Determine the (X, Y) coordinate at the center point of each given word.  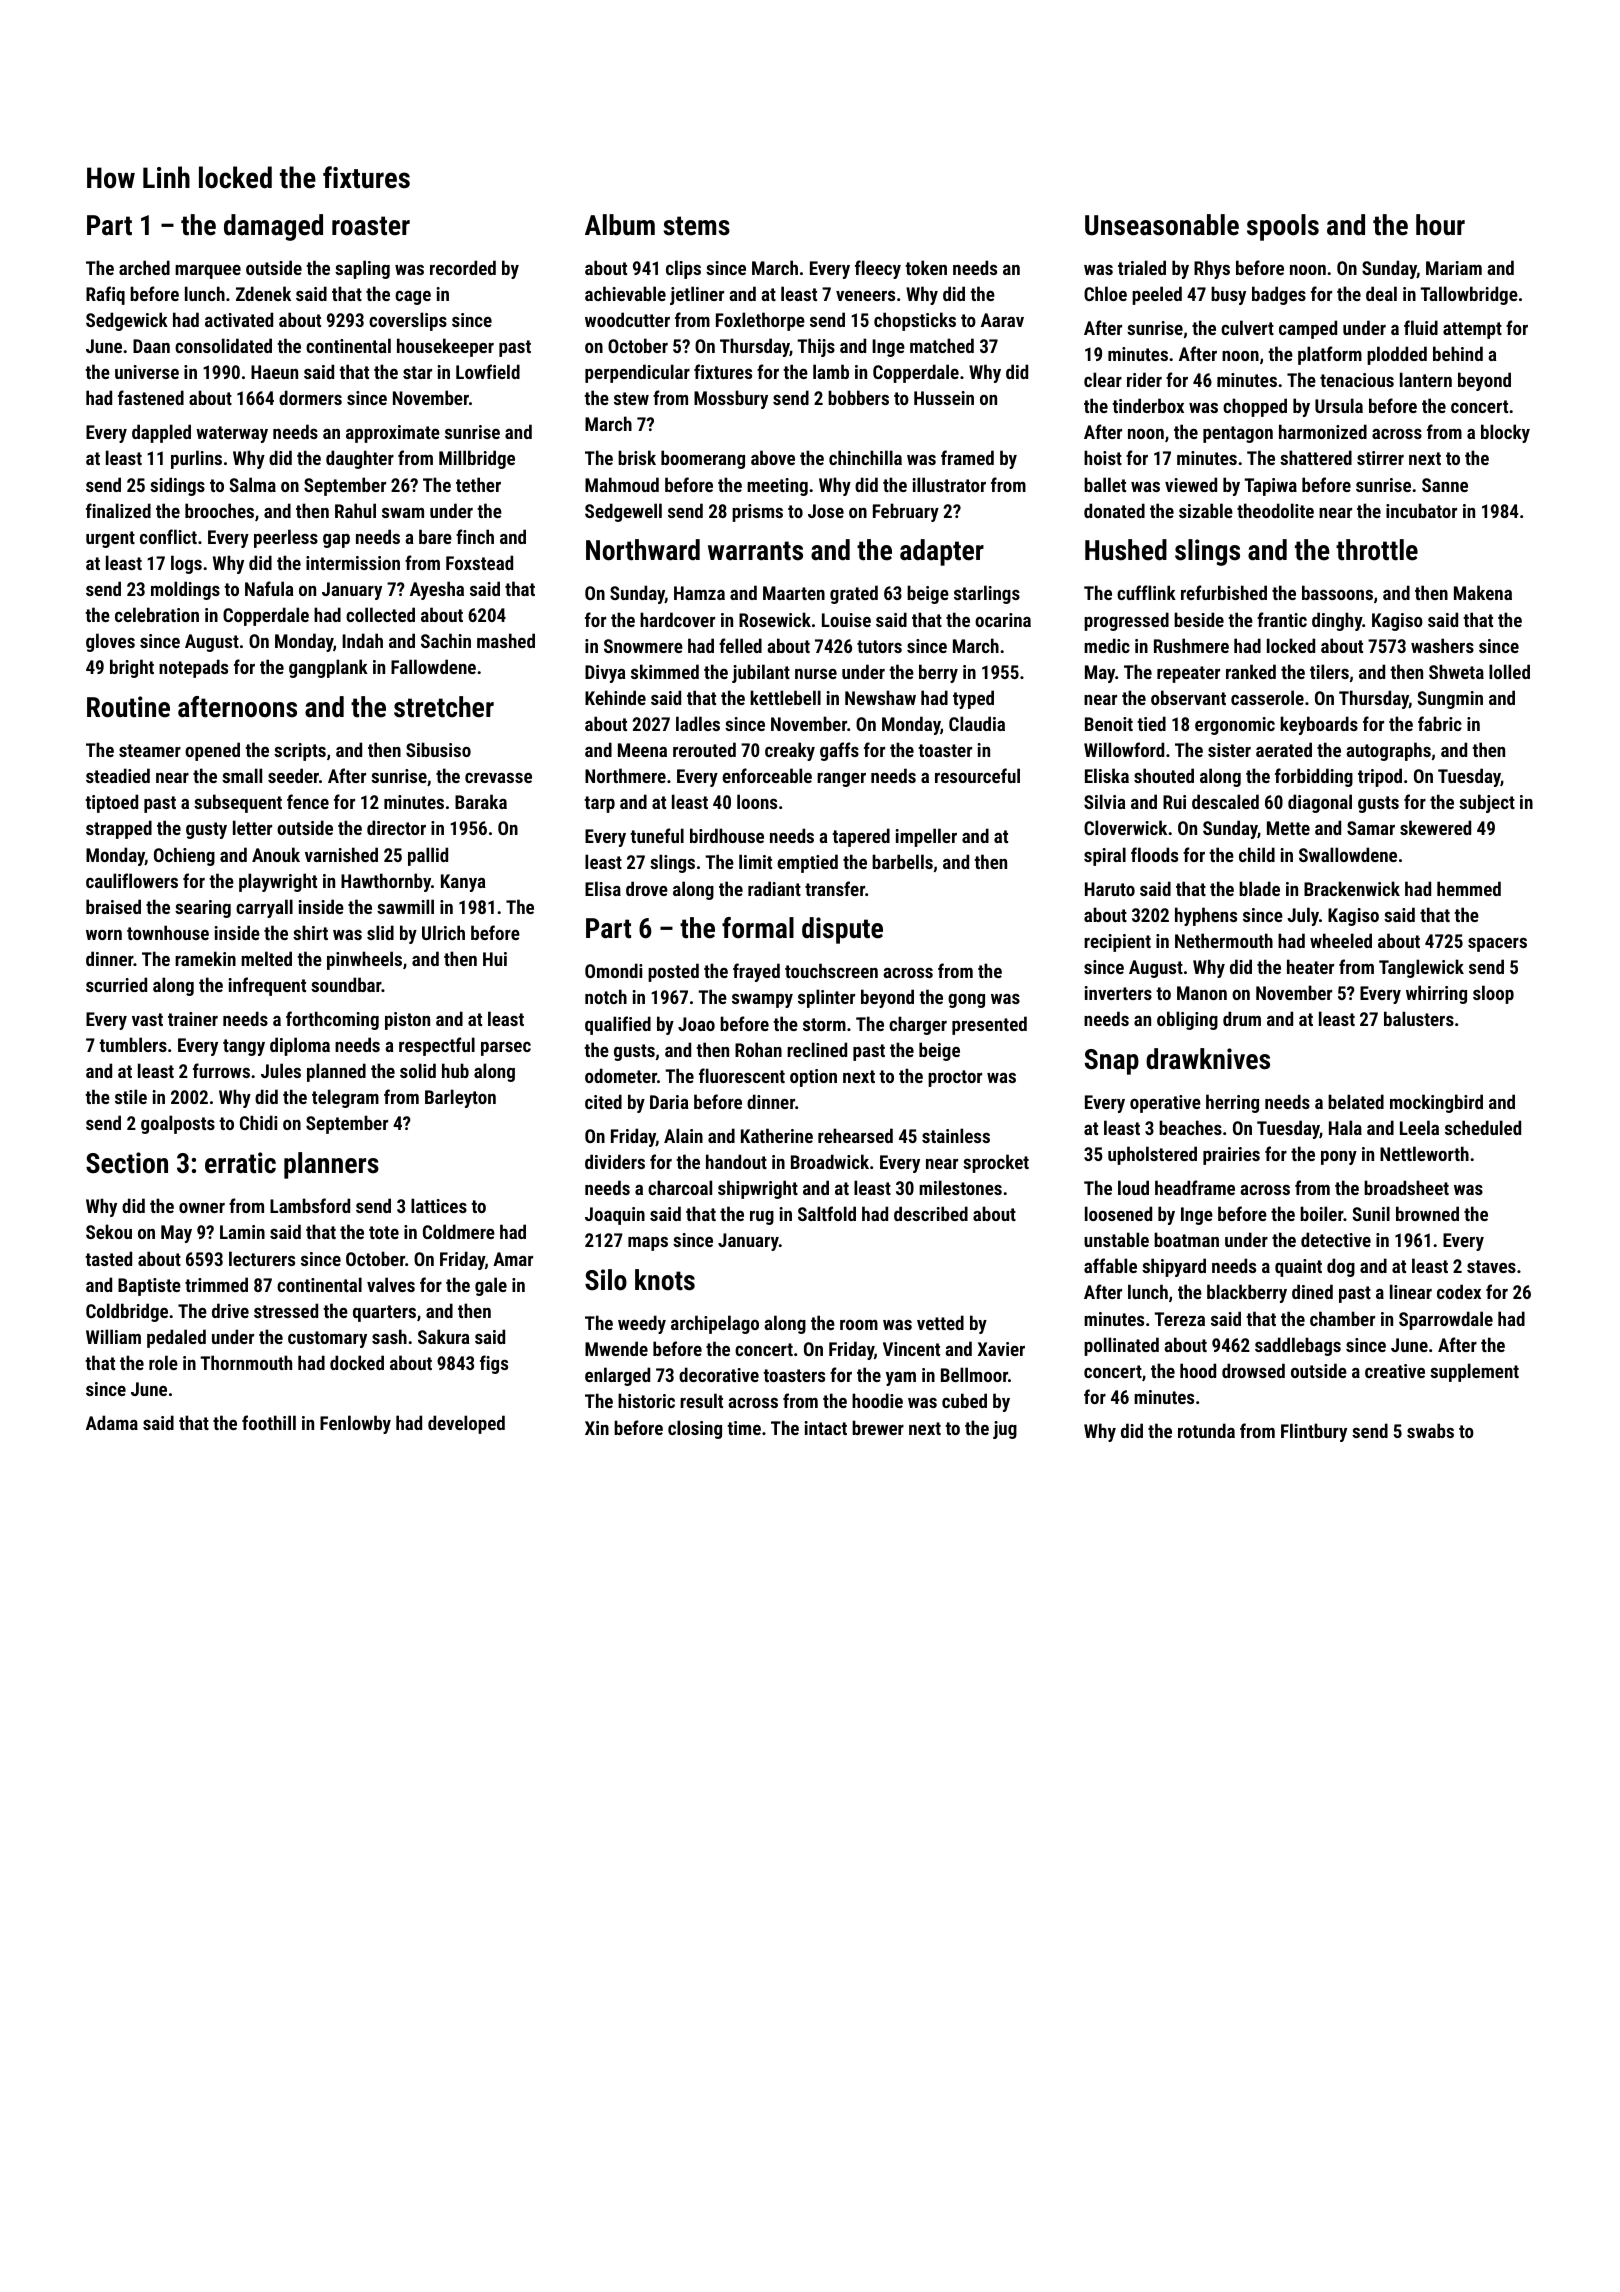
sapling (362, 269)
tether (478, 484)
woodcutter (627, 319)
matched (942, 345)
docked (357, 1362)
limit (755, 861)
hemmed (1469, 888)
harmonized (1323, 431)
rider (1144, 379)
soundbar (346, 984)
